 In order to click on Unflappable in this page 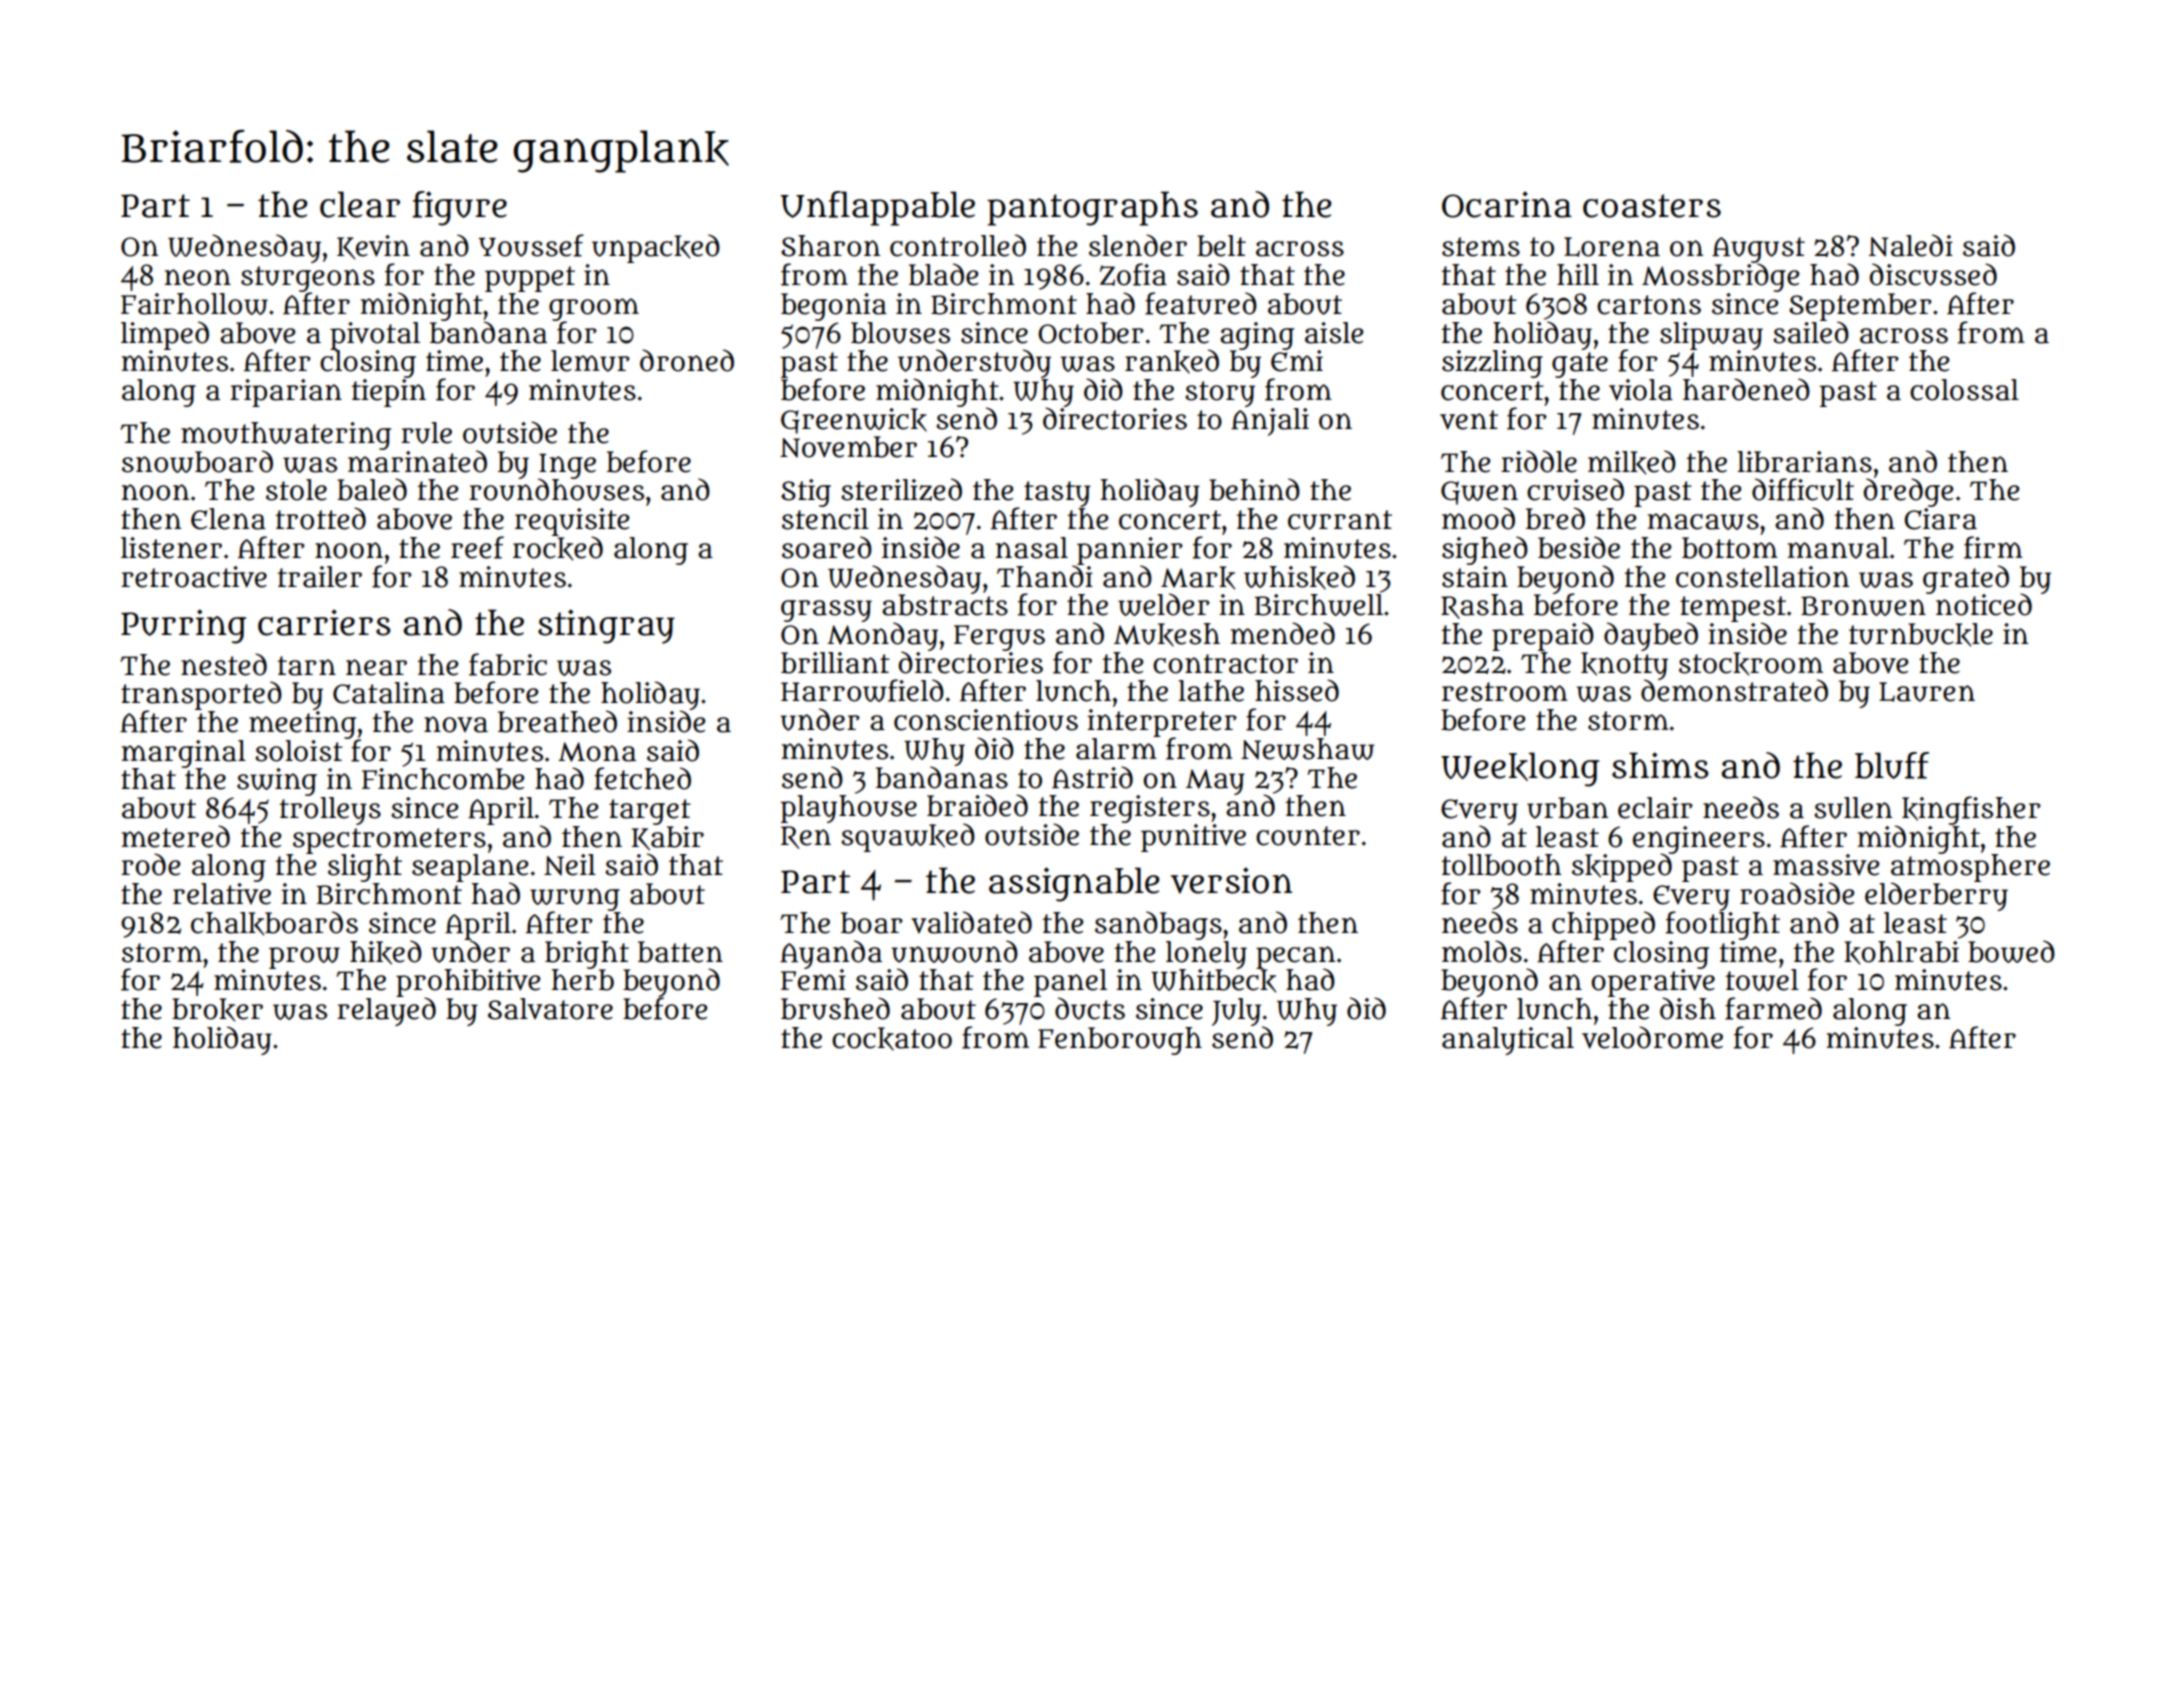, I will do `click(877, 208)`.
